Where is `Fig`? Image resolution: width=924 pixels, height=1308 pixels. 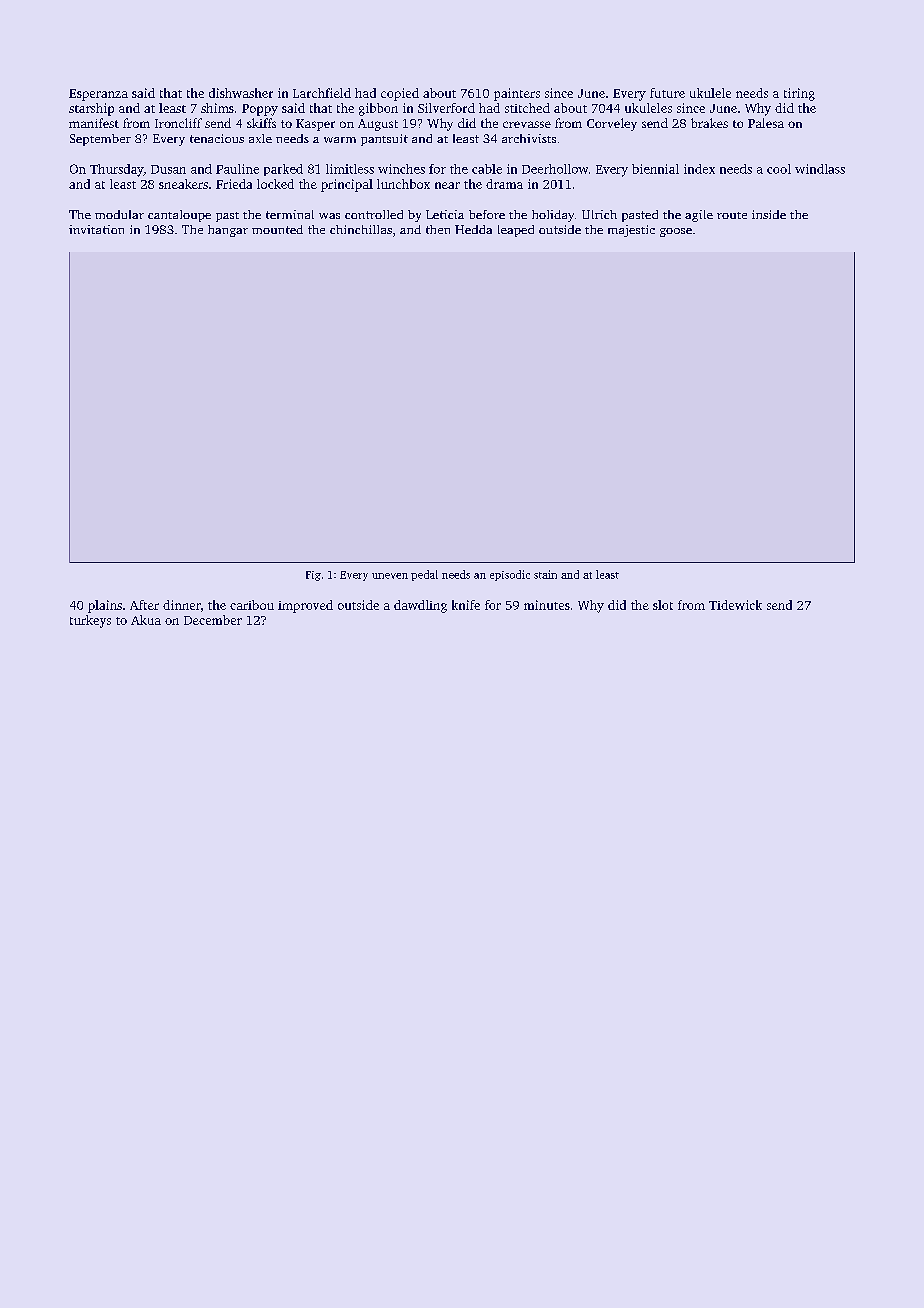 Fig is located at coordinates (313, 576).
